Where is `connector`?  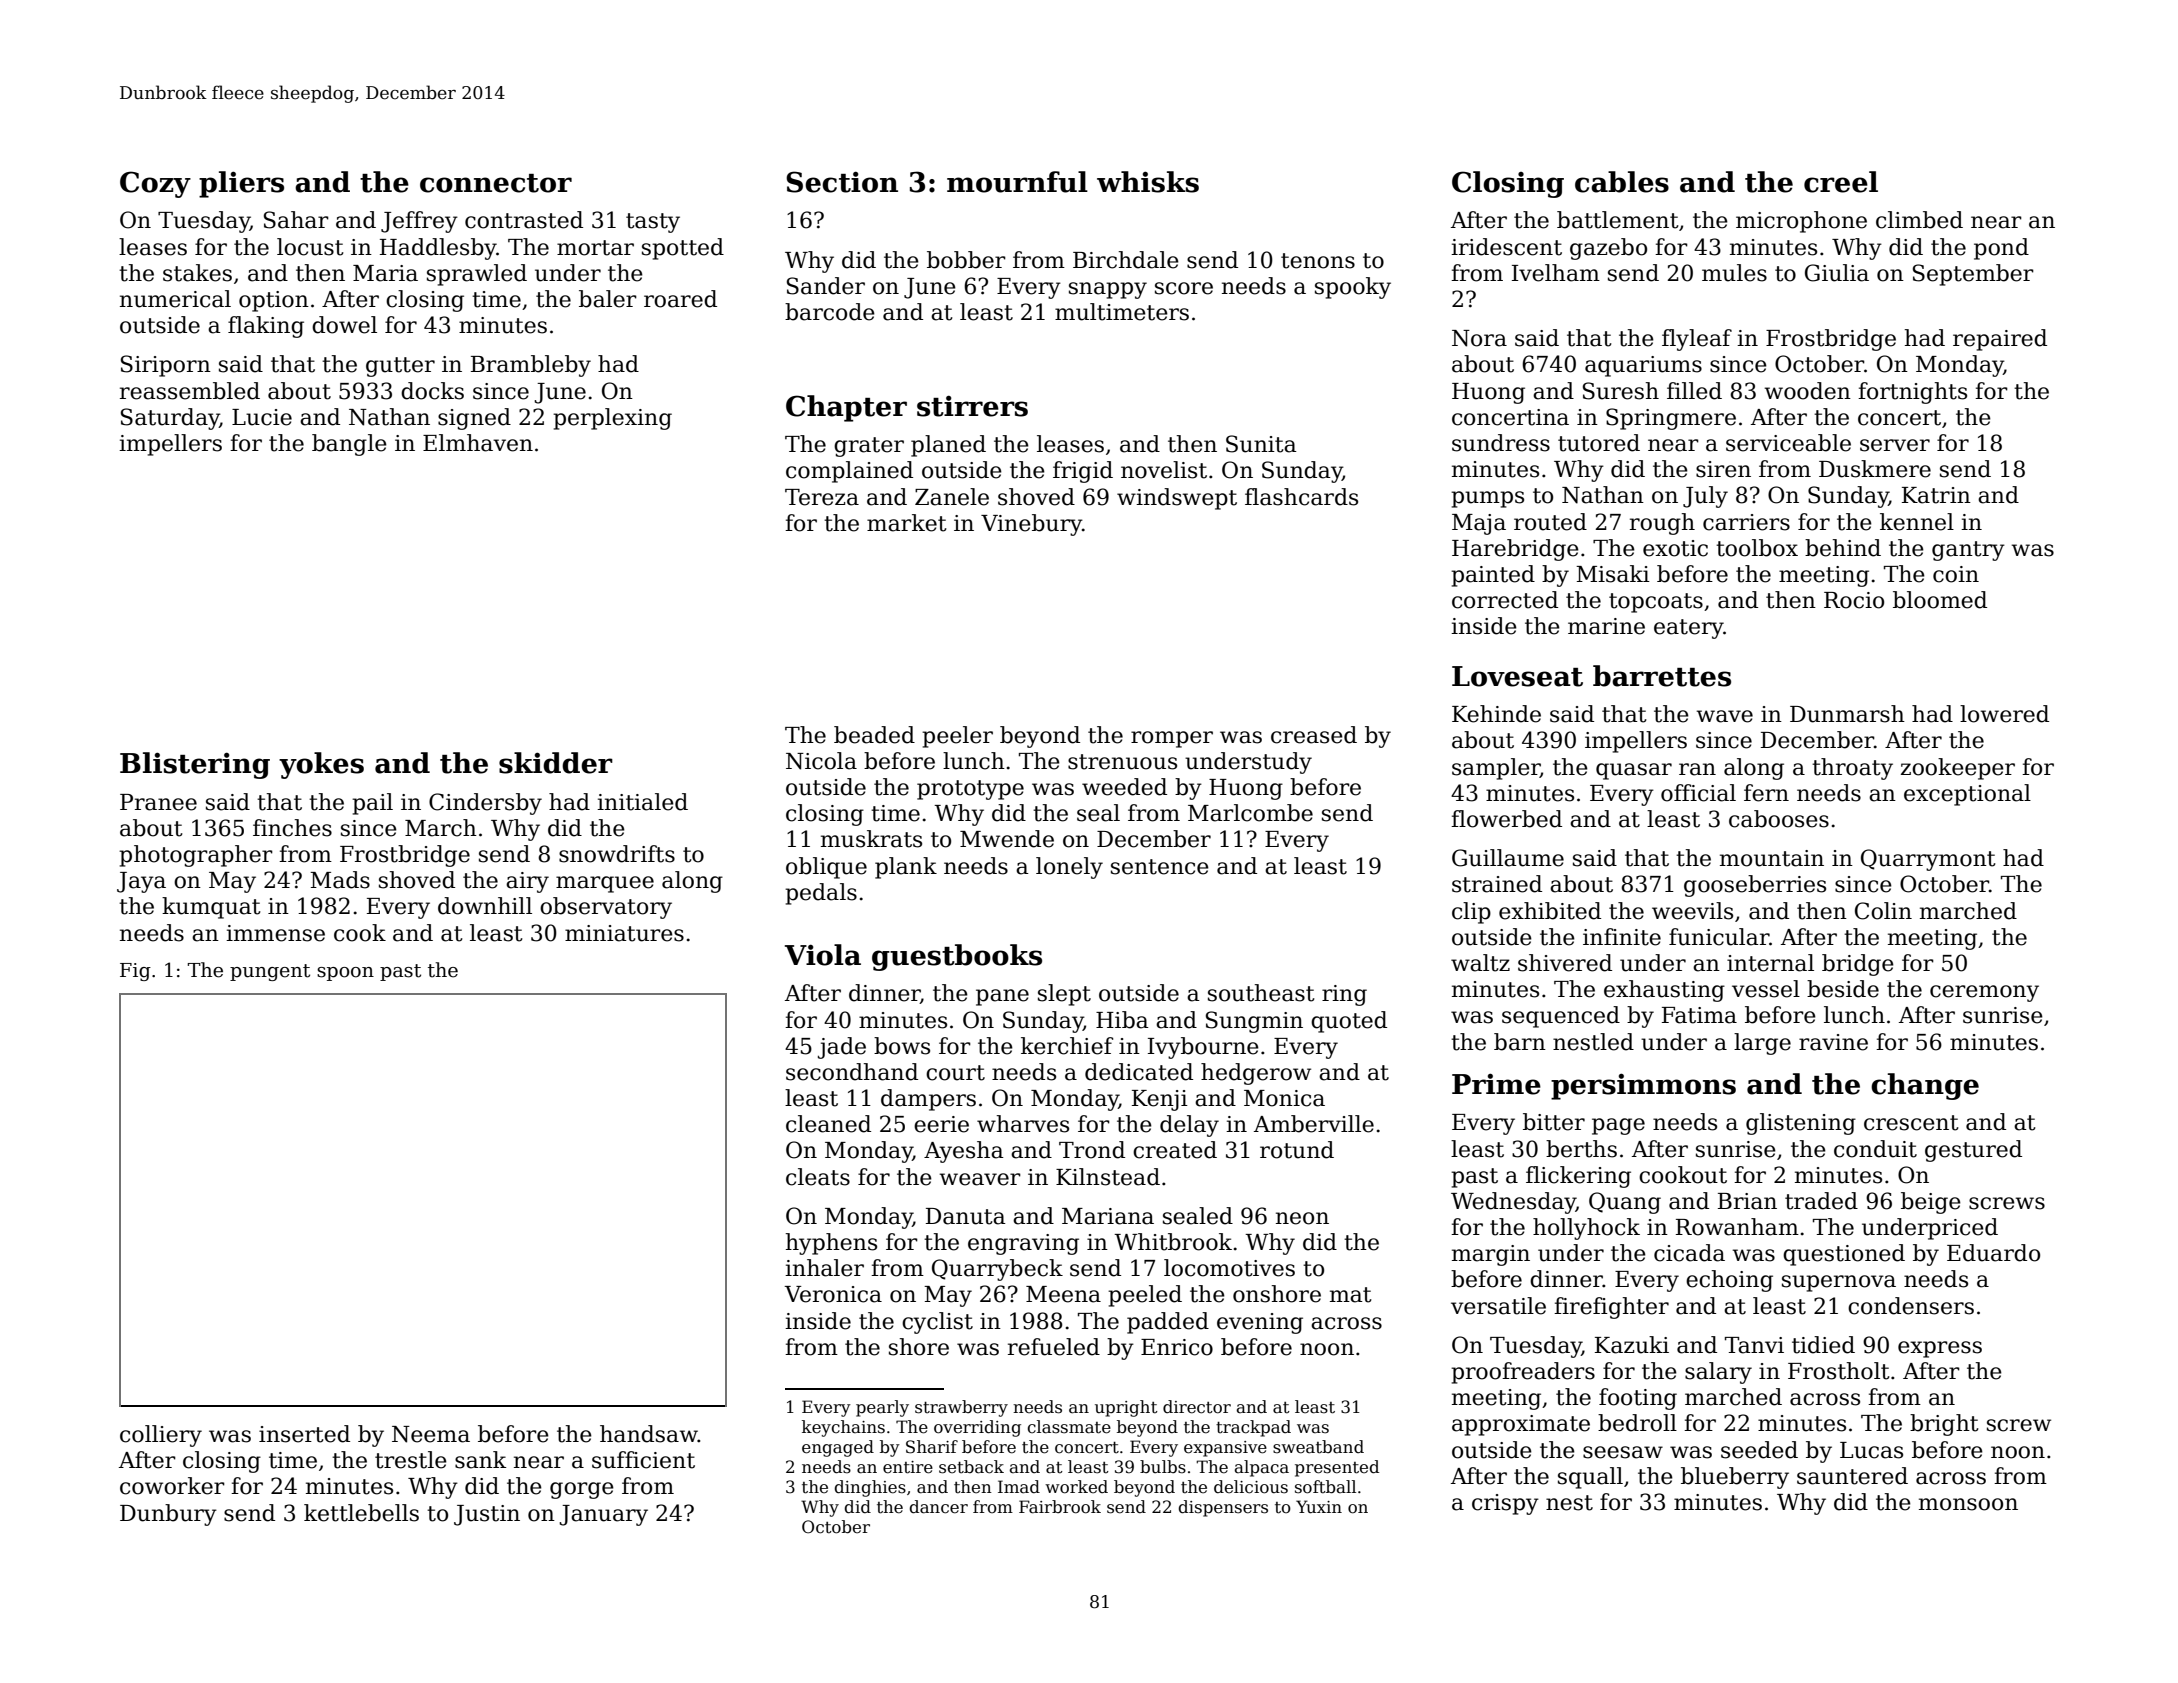 connector is located at coordinates (496, 183).
